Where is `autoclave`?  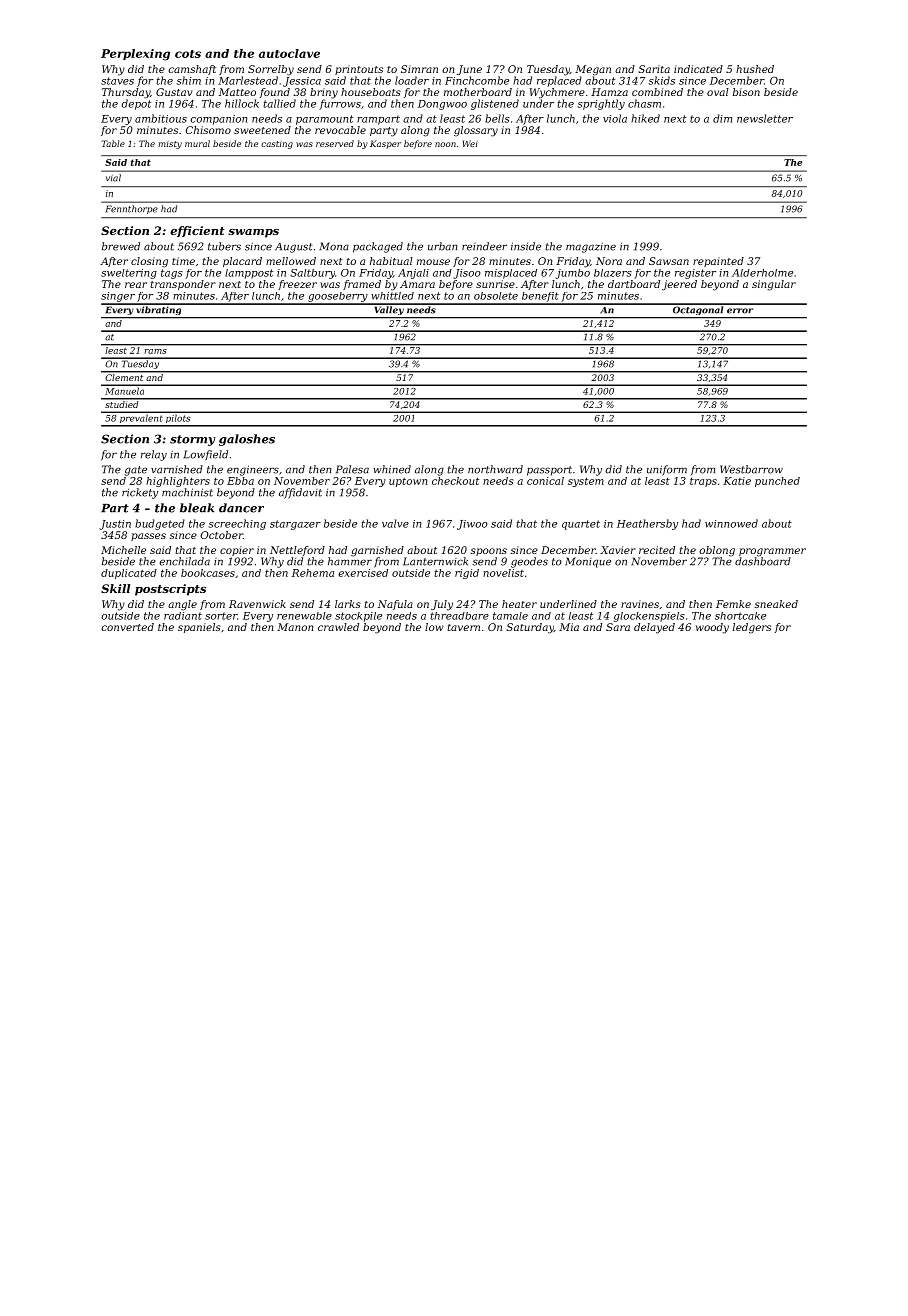
autoclave is located at coordinates (289, 53).
